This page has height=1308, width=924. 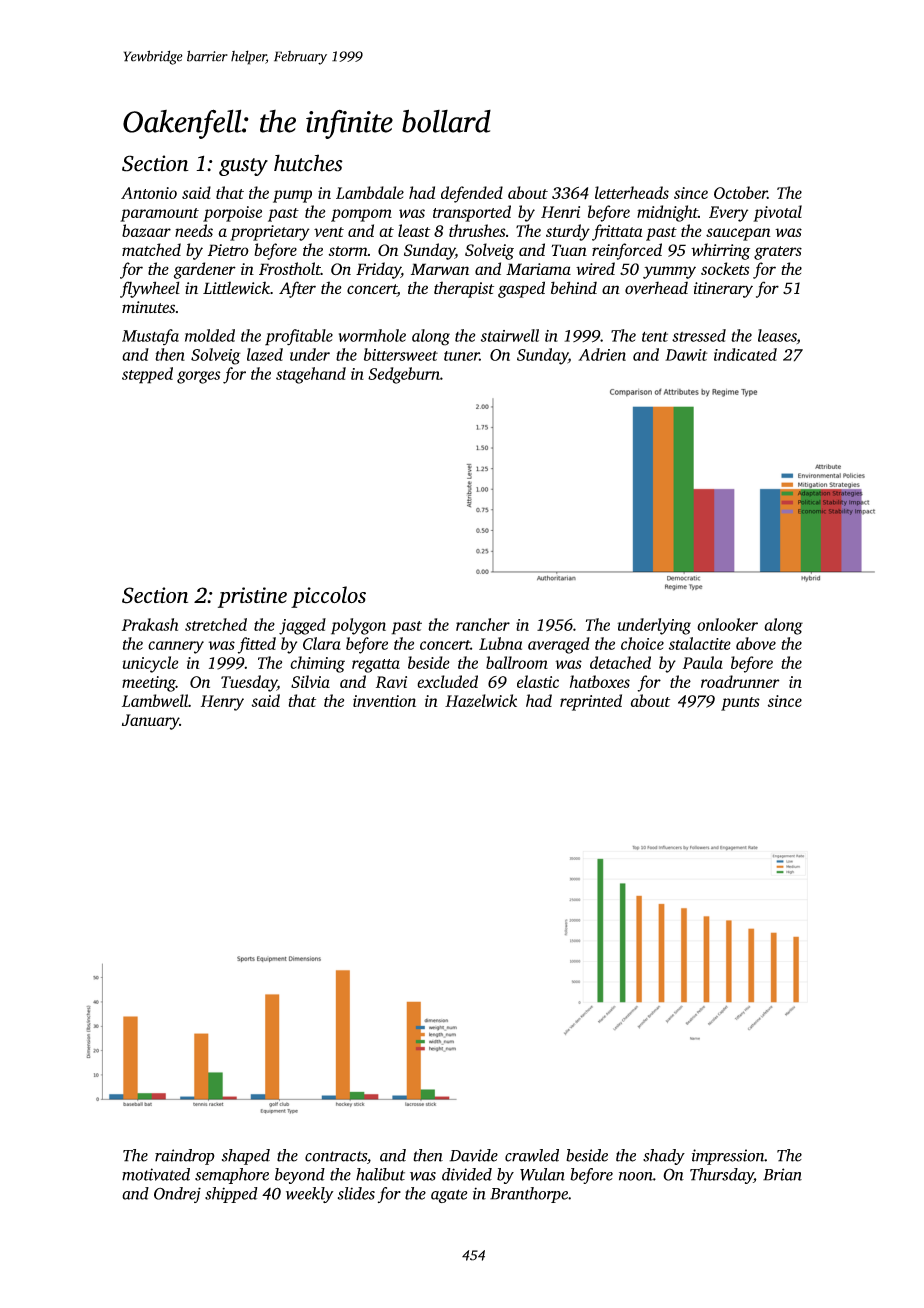 What do you see at coordinates (777, 213) in the page?
I see `pivotal` at bounding box center [777, 213].
